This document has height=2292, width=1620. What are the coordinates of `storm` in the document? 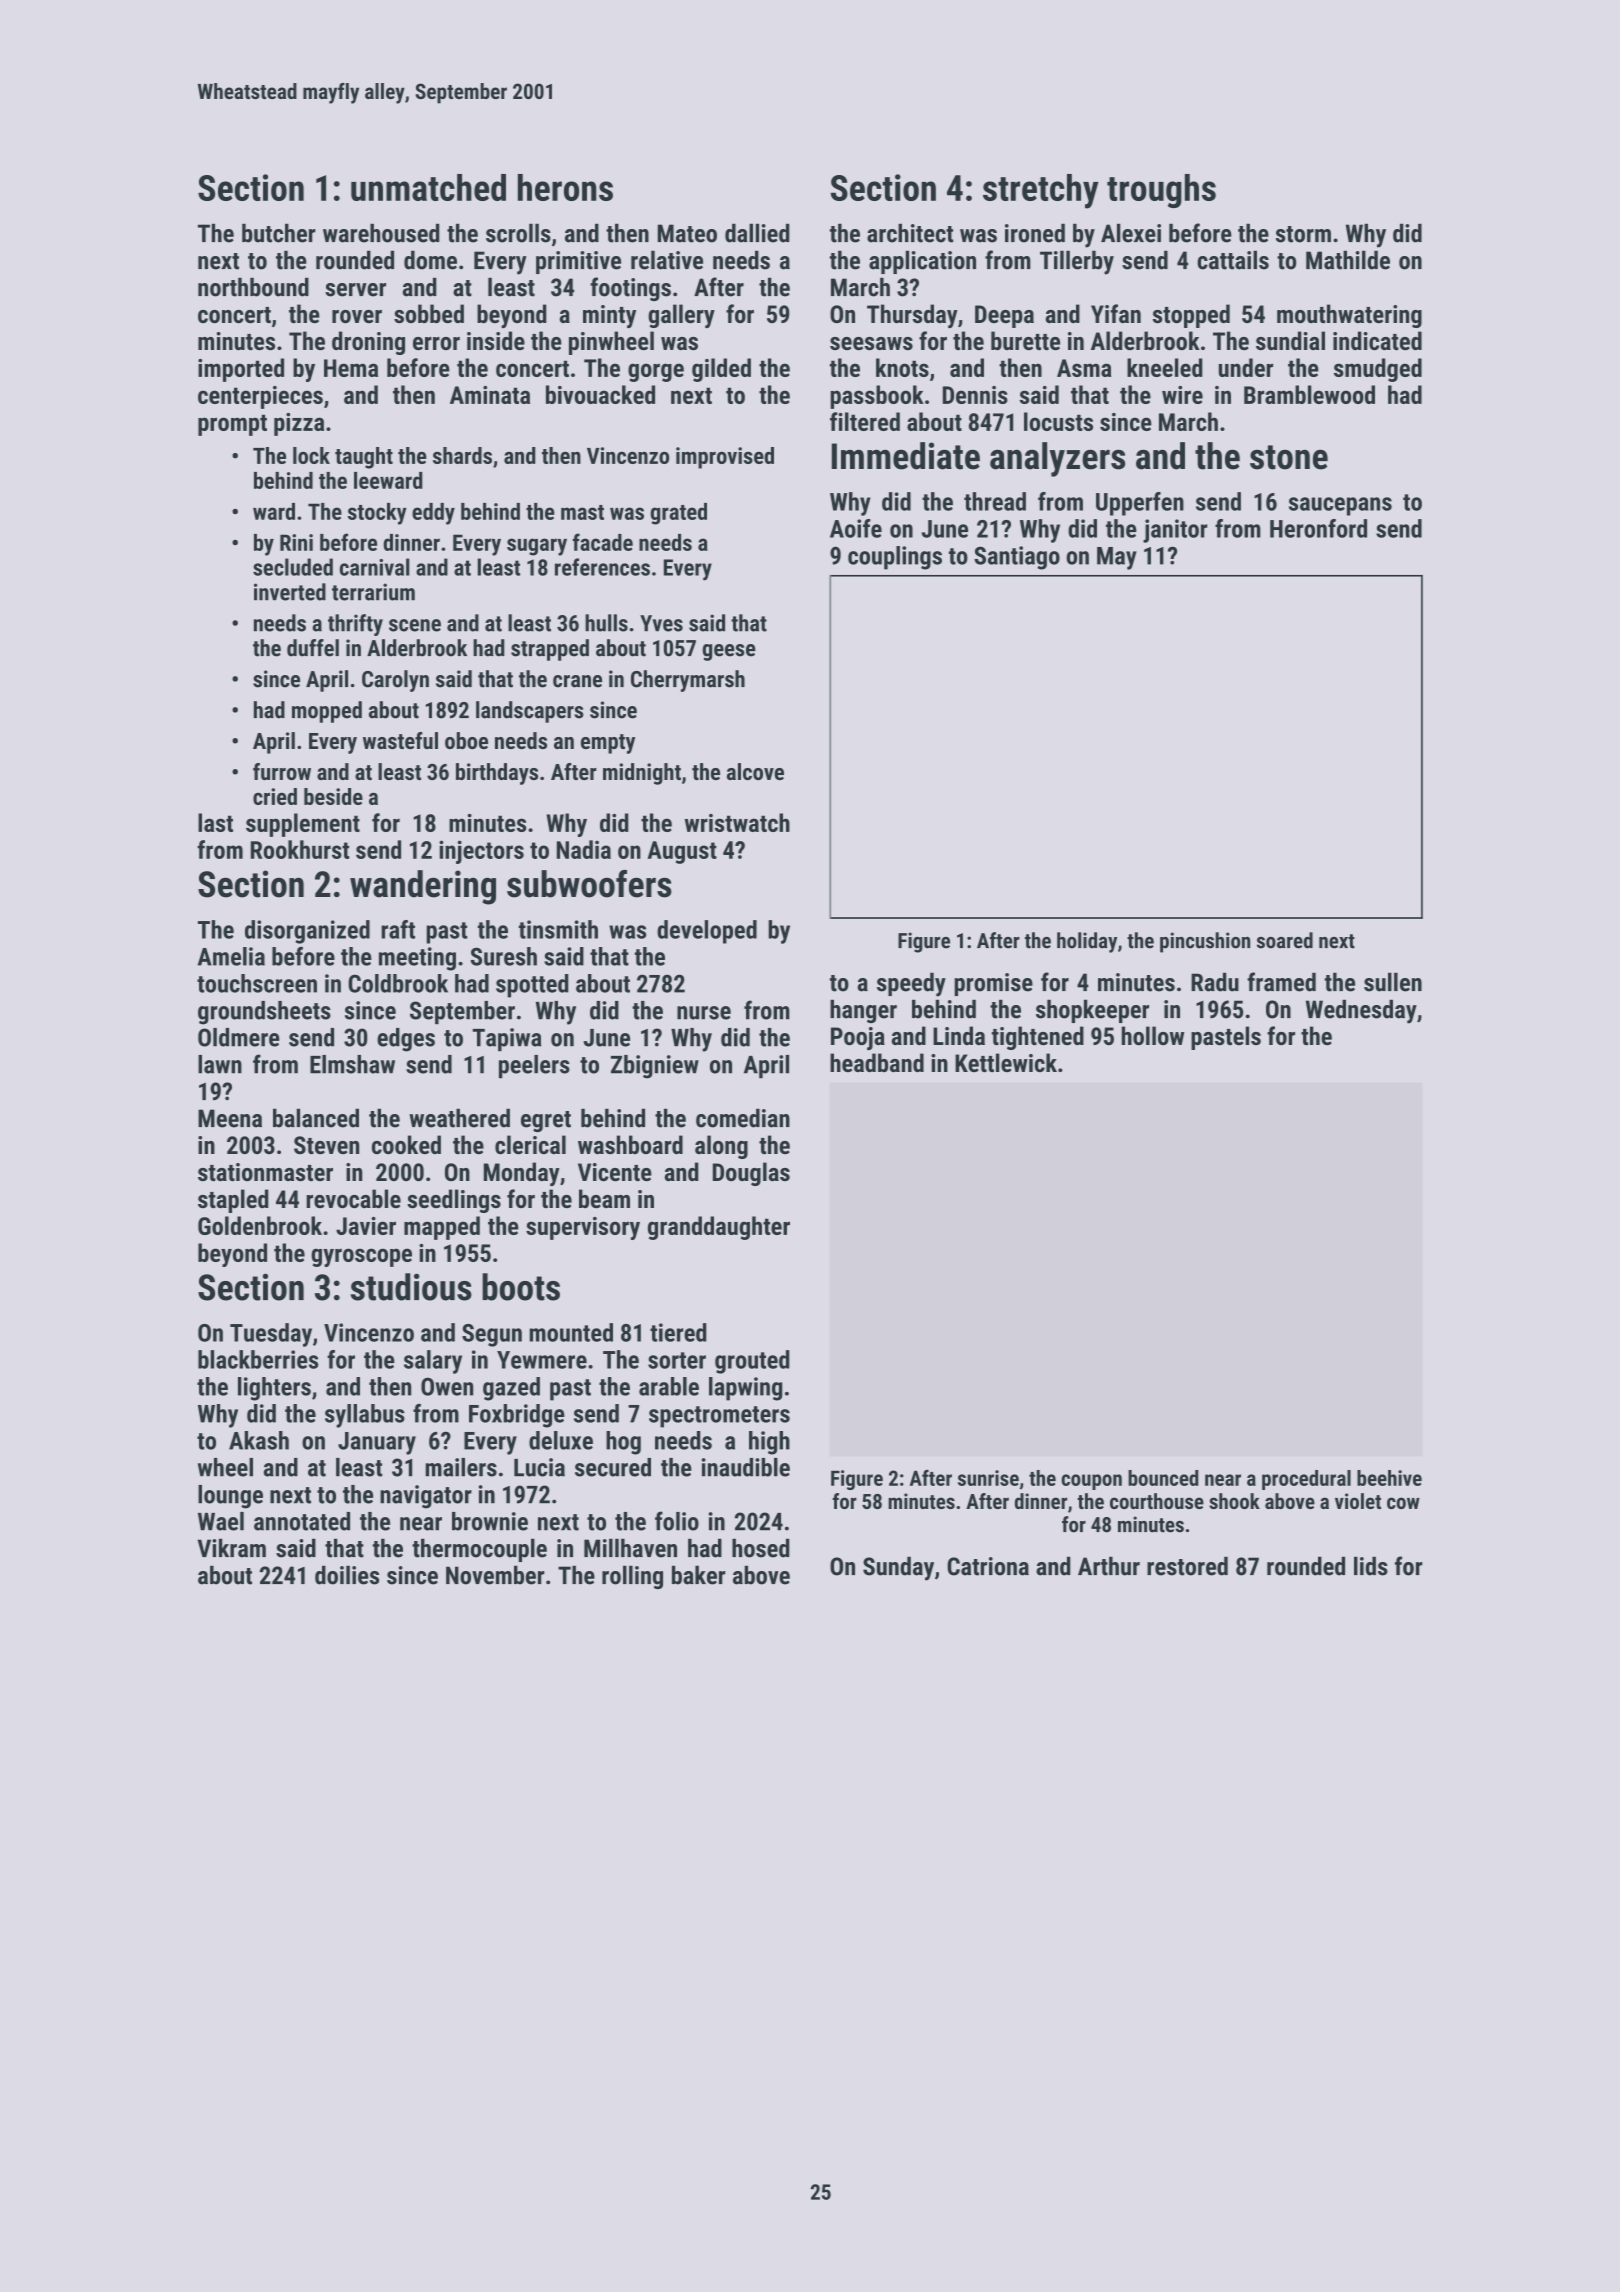 It's located at (1303, 234).
